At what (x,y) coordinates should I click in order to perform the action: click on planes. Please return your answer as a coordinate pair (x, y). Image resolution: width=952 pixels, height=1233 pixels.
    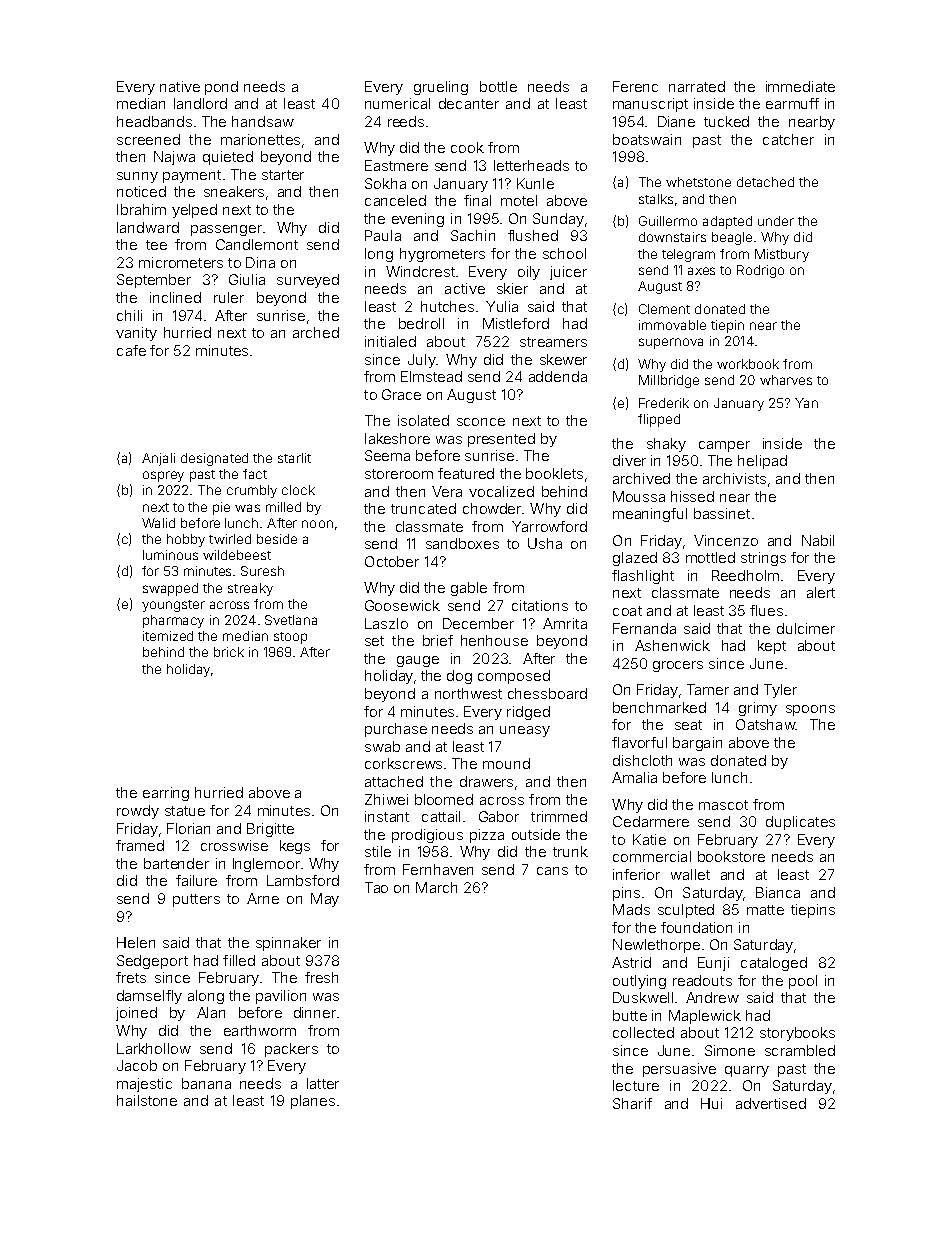
    Looking at the image, I should click on (313, 1102).
